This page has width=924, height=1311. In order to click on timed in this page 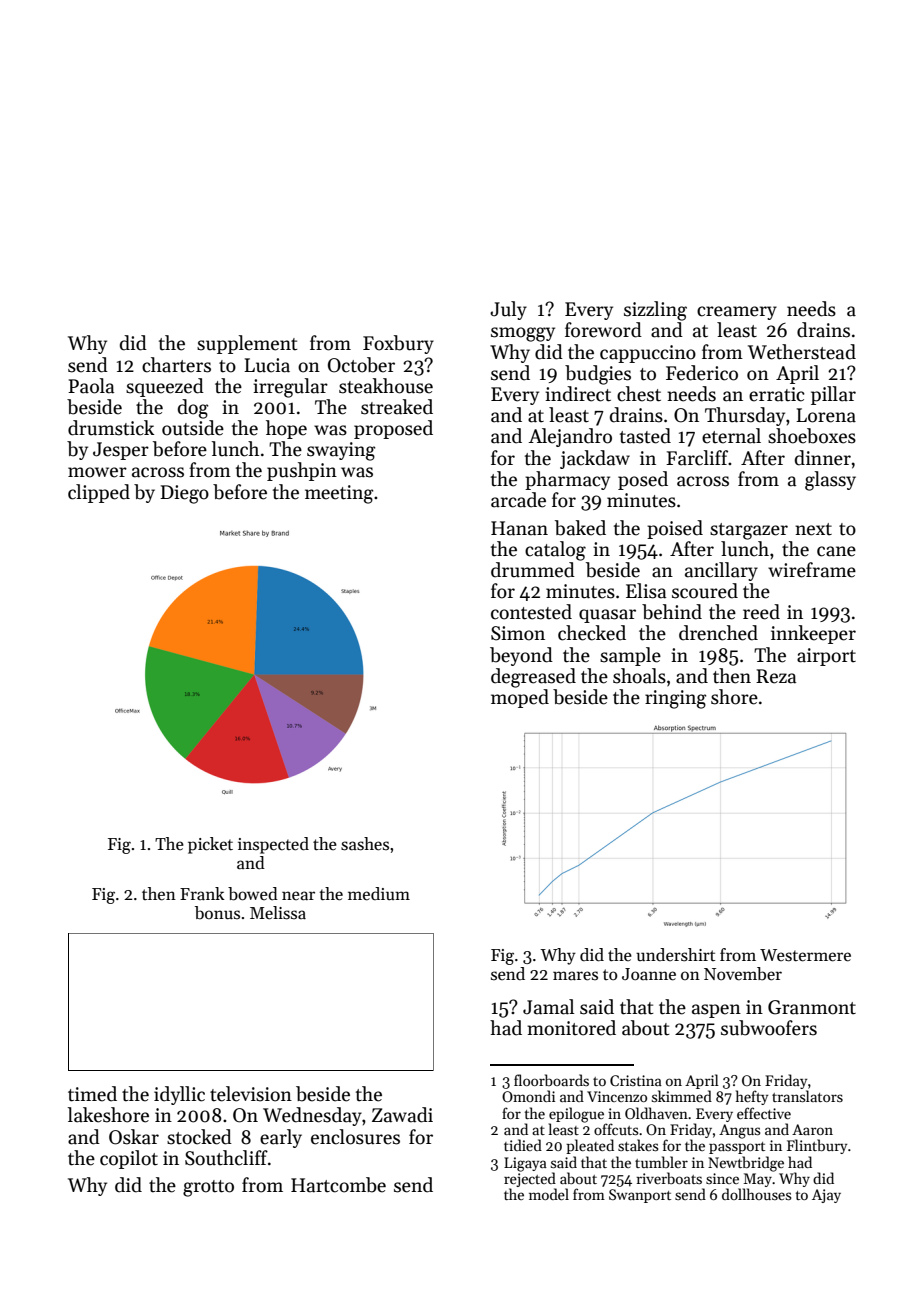, I will do `click(92, 1094)`.
